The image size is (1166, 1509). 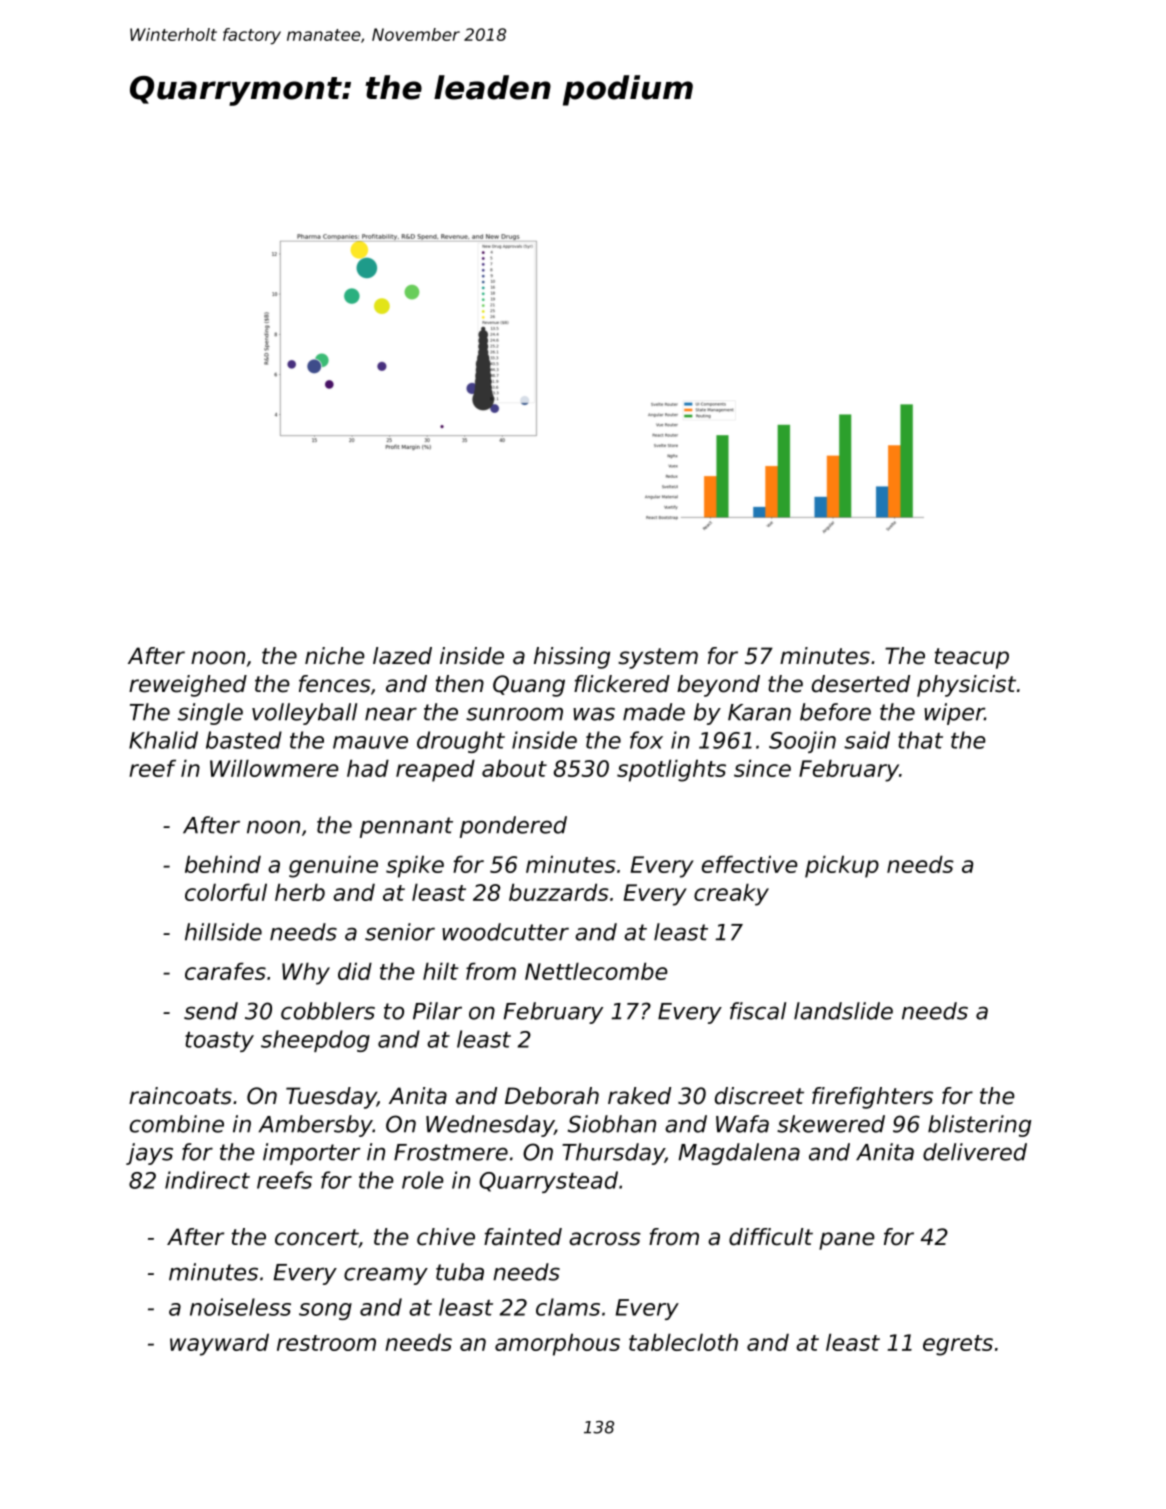 What do you see at coordinates (177, 1124) in the image?
I see `combine` at bounding box center [177, 1124].
